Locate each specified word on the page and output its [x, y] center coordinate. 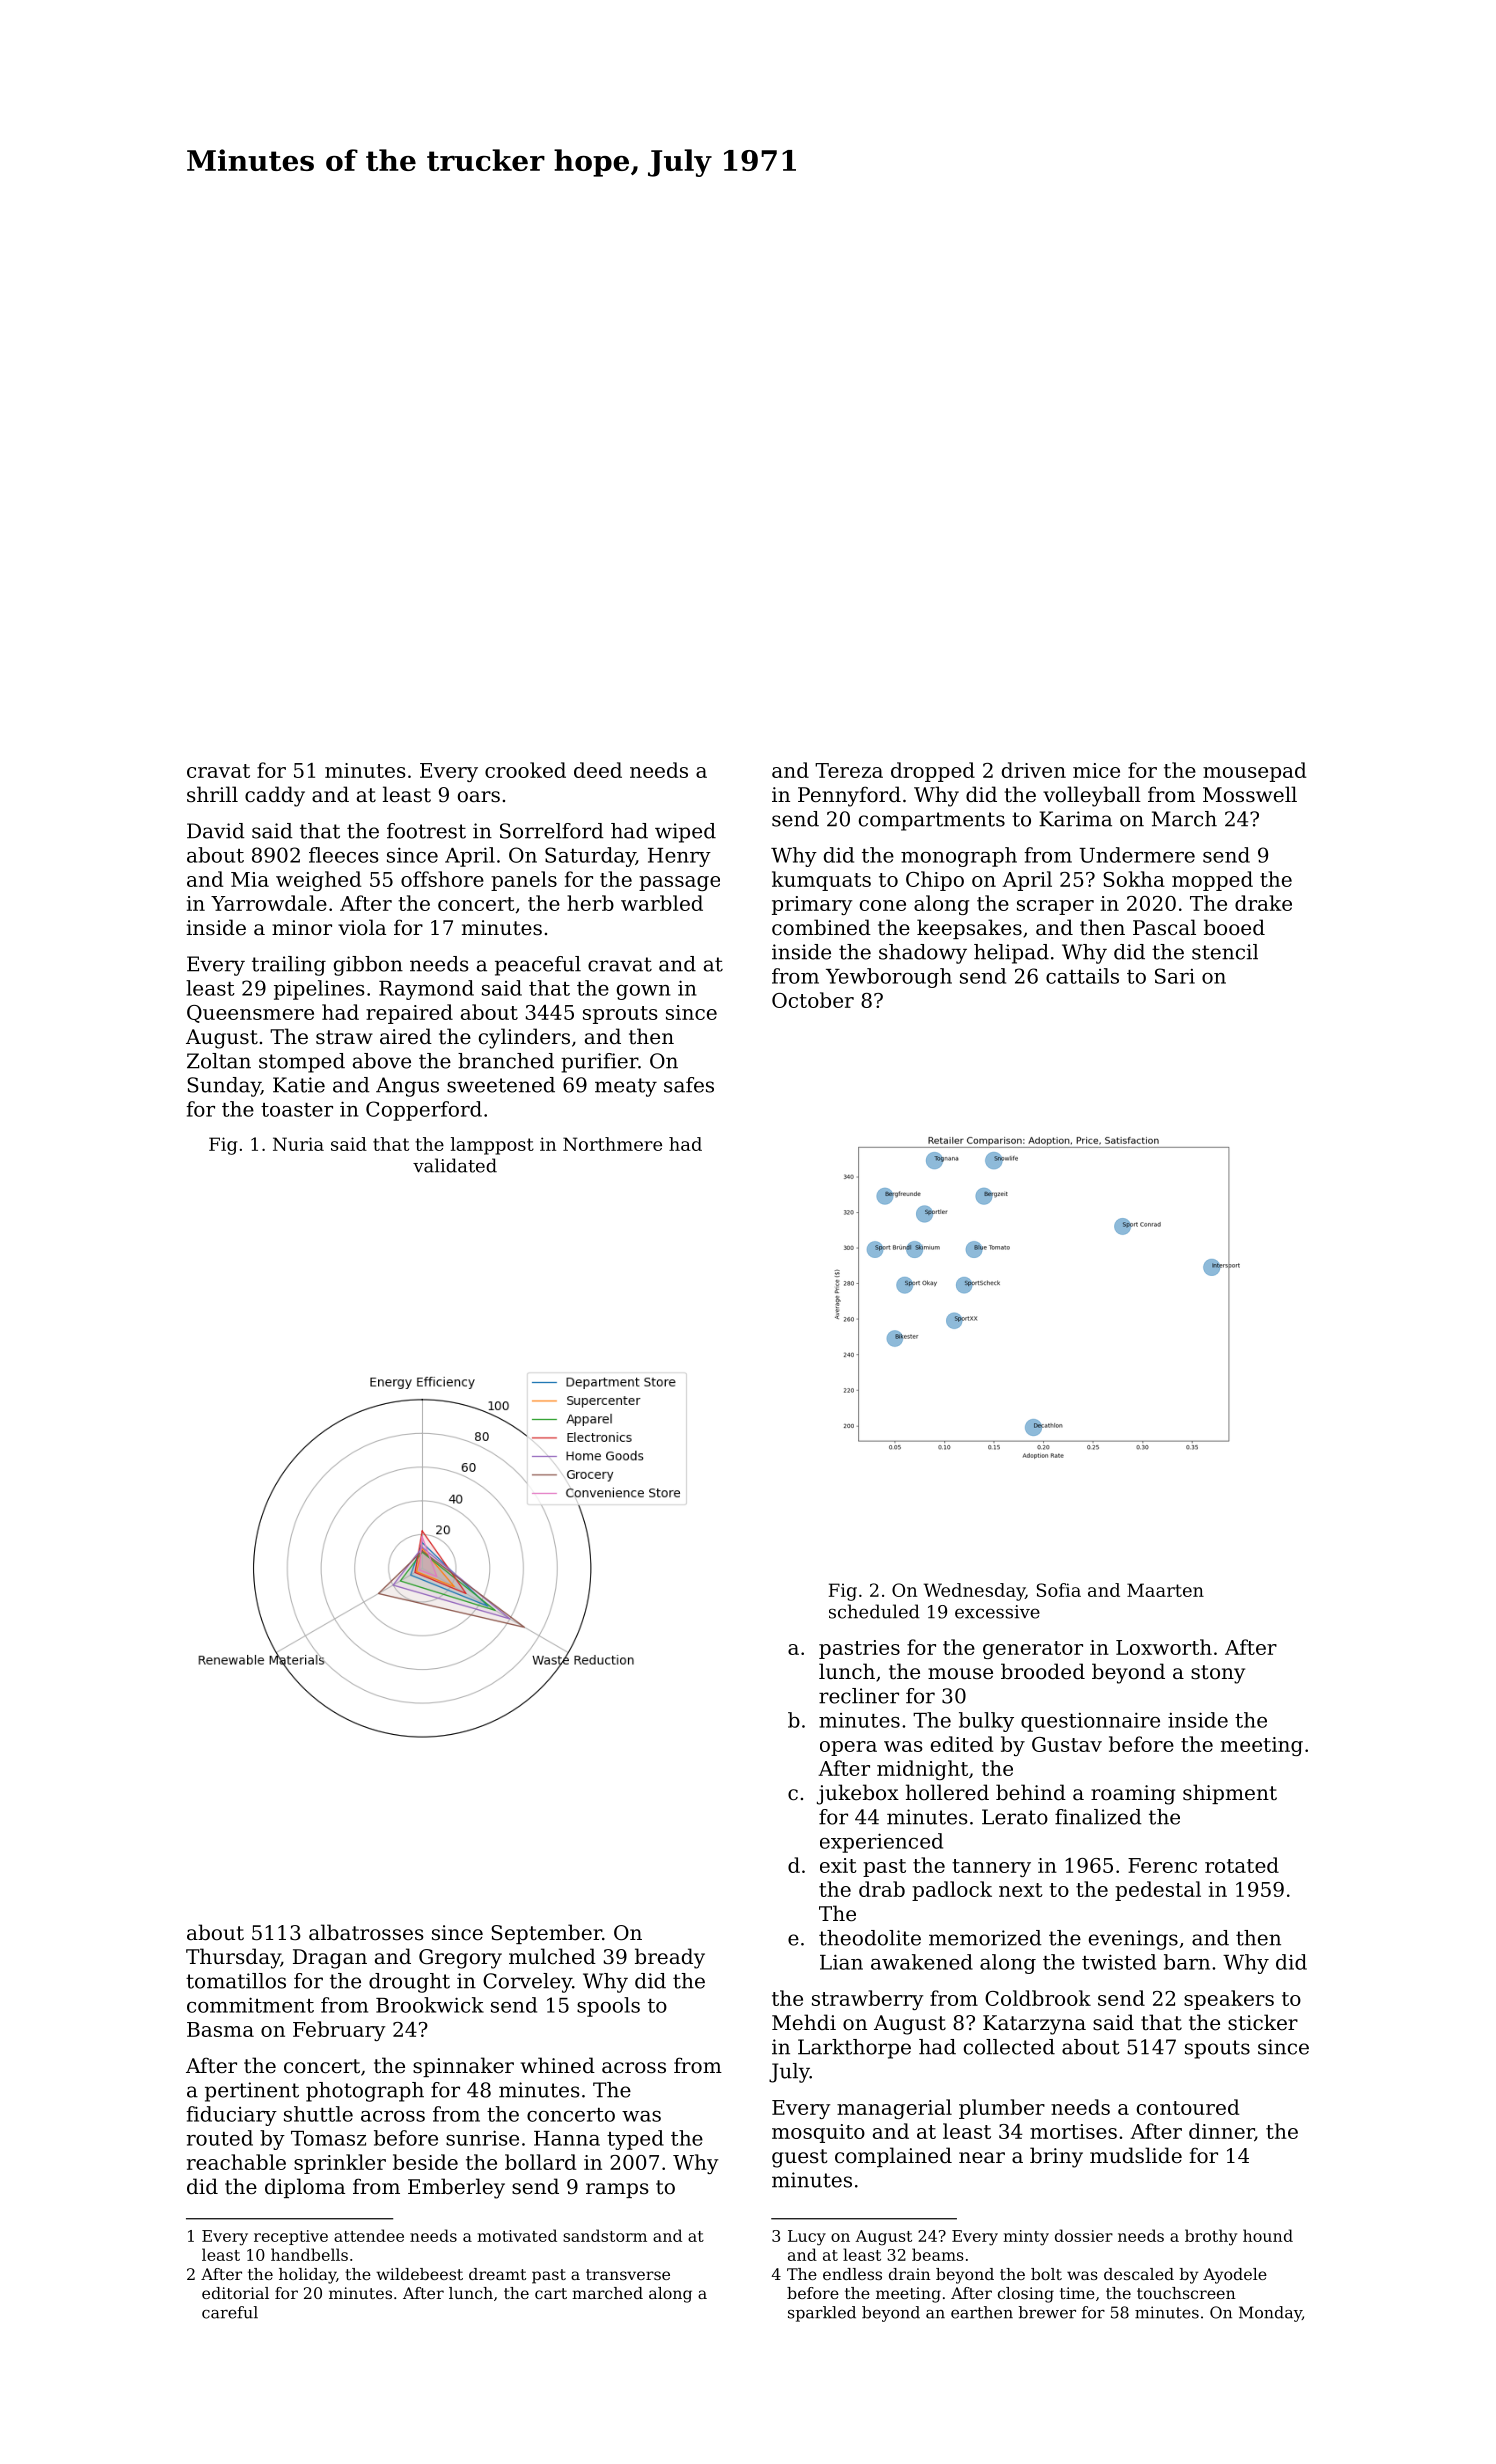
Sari [1175, 976]
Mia [250, 879]
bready [670, 1958]
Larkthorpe [854, 2049]
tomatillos [236, 1981]
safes [689, 1085]
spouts [1217, 2049]
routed [219, 2138]
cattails [1082, 976]
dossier [1084, 2235]
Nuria [298, 1144]
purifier [599, 1063]
